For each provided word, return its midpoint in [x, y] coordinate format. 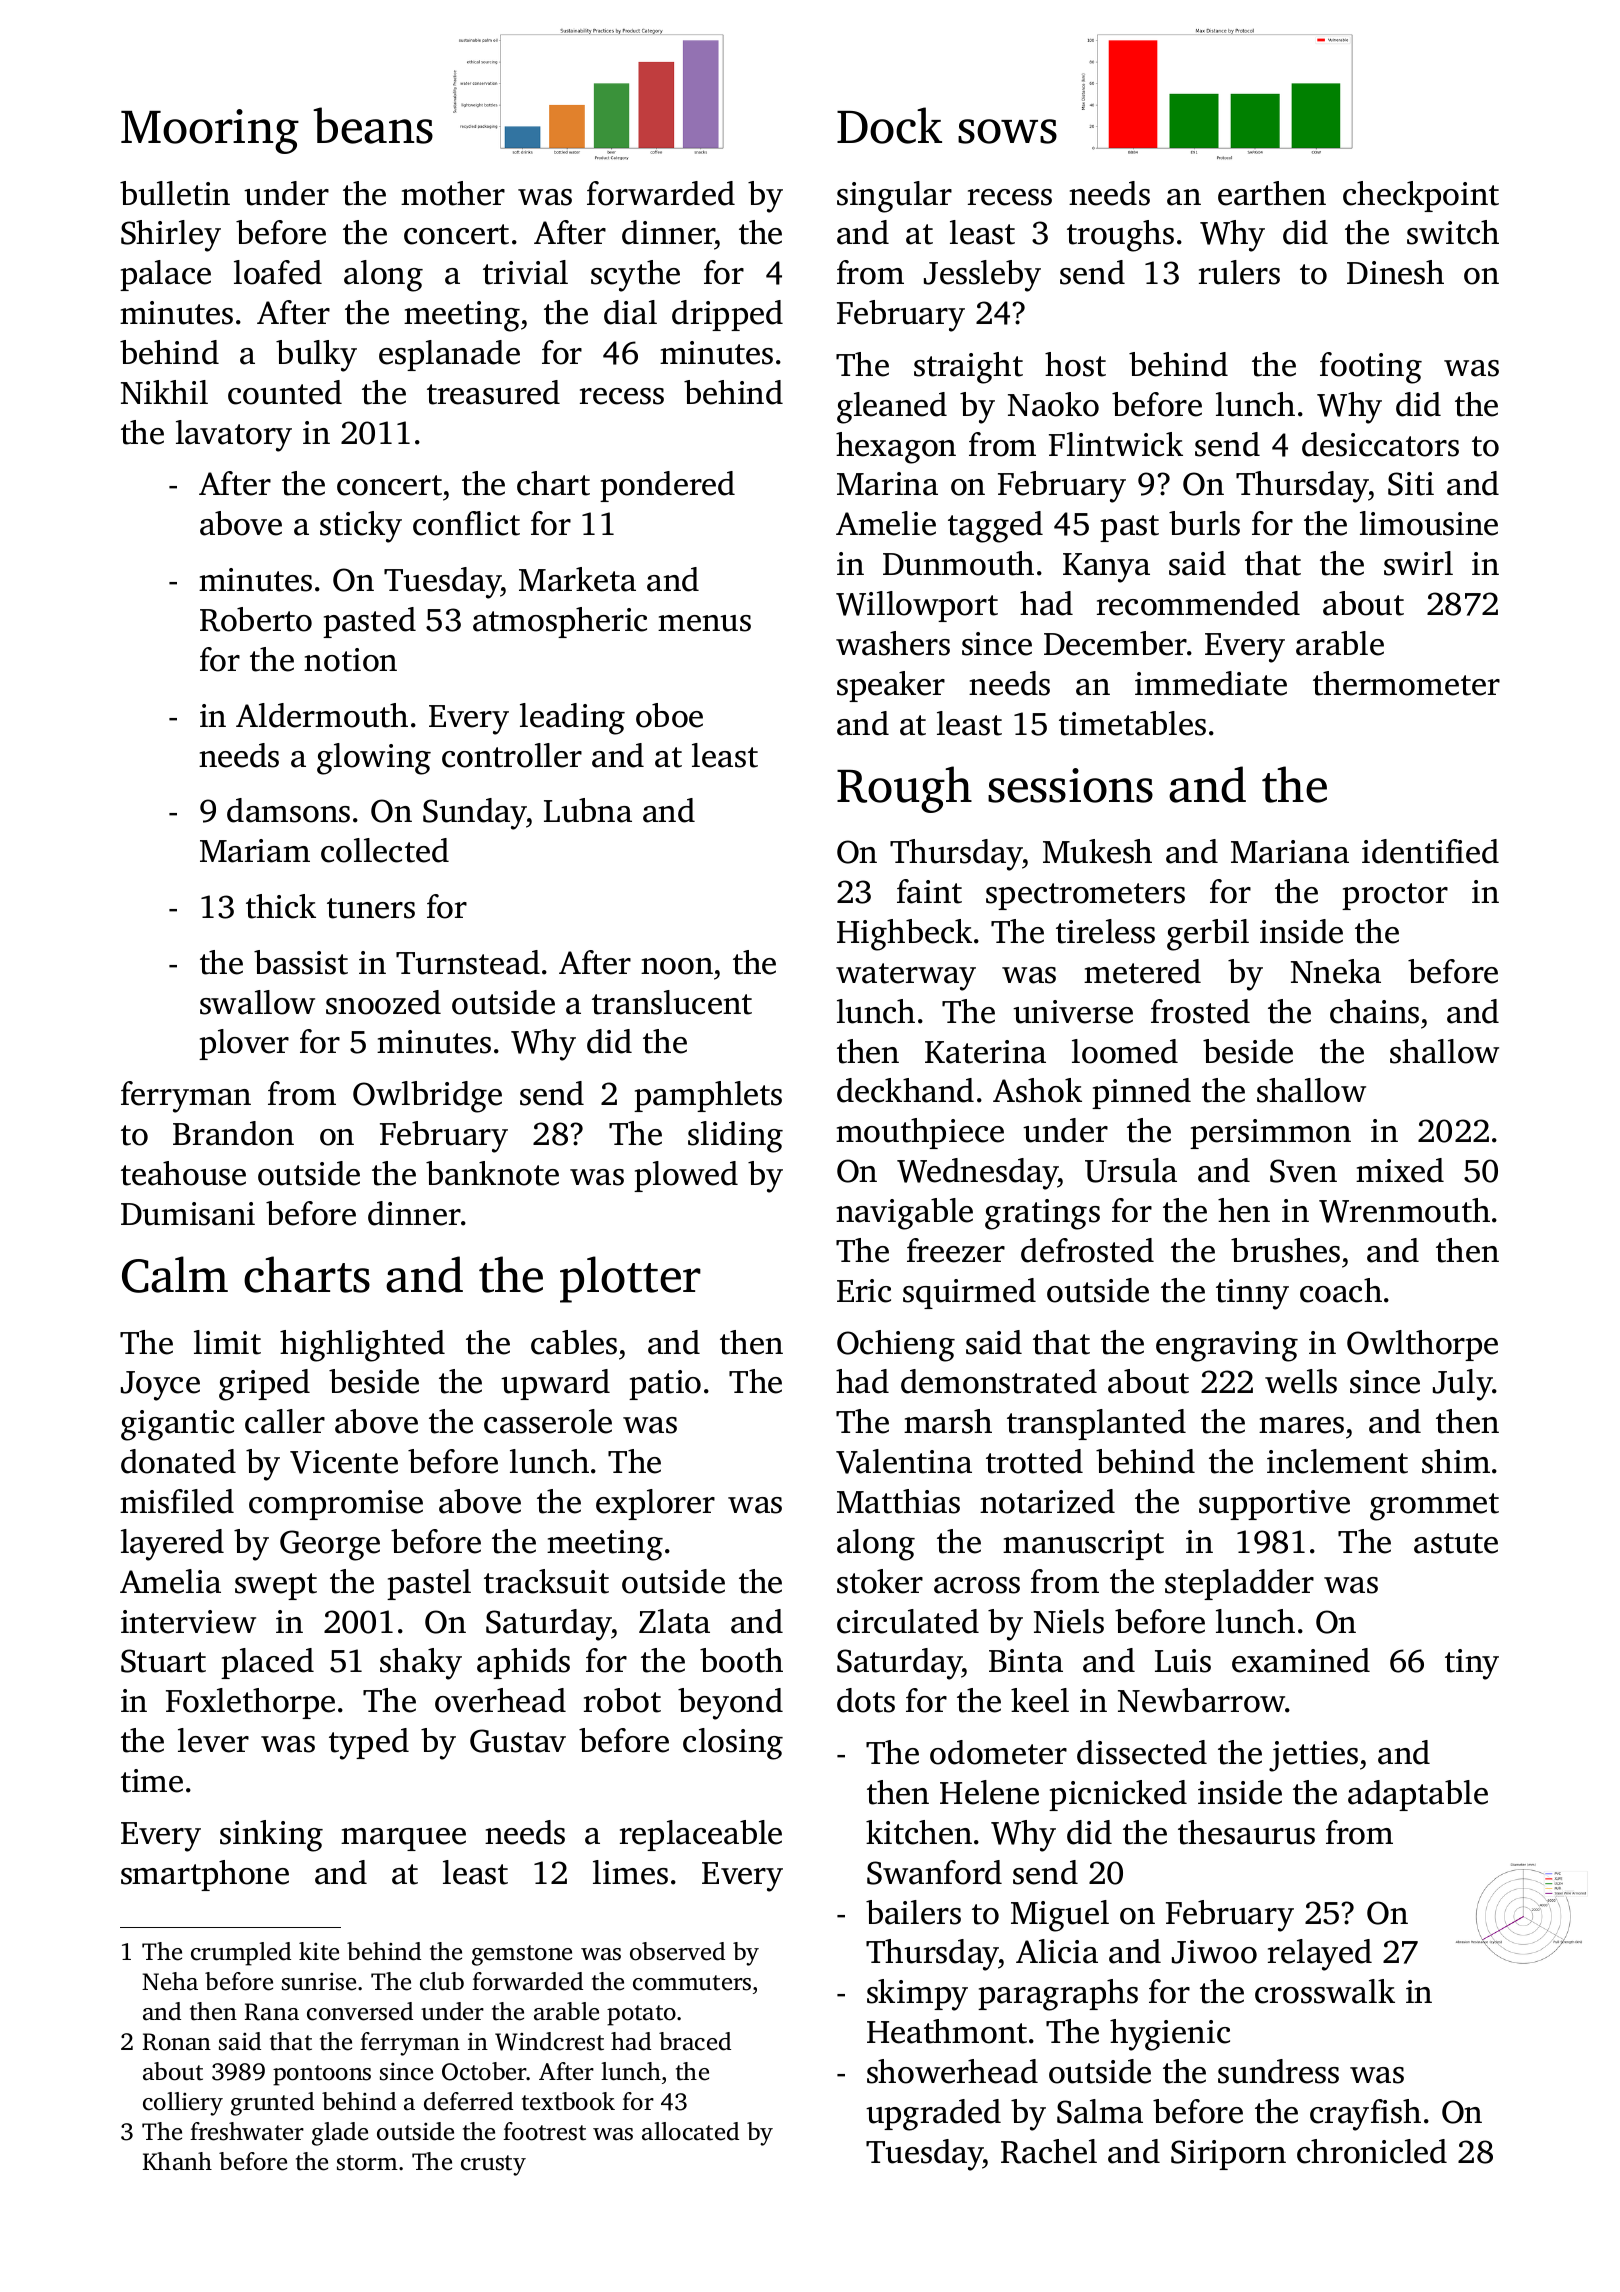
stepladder [1239, 1584]
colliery [183, 2104]
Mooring [210, 131]
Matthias [898, 1501]
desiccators [1380, 444]
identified [1430, 851]
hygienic [1170, 2035]
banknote [492, 1173]
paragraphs [1058, 1995]
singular [894, 197]
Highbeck [904, 935]
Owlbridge [427, 1097]
